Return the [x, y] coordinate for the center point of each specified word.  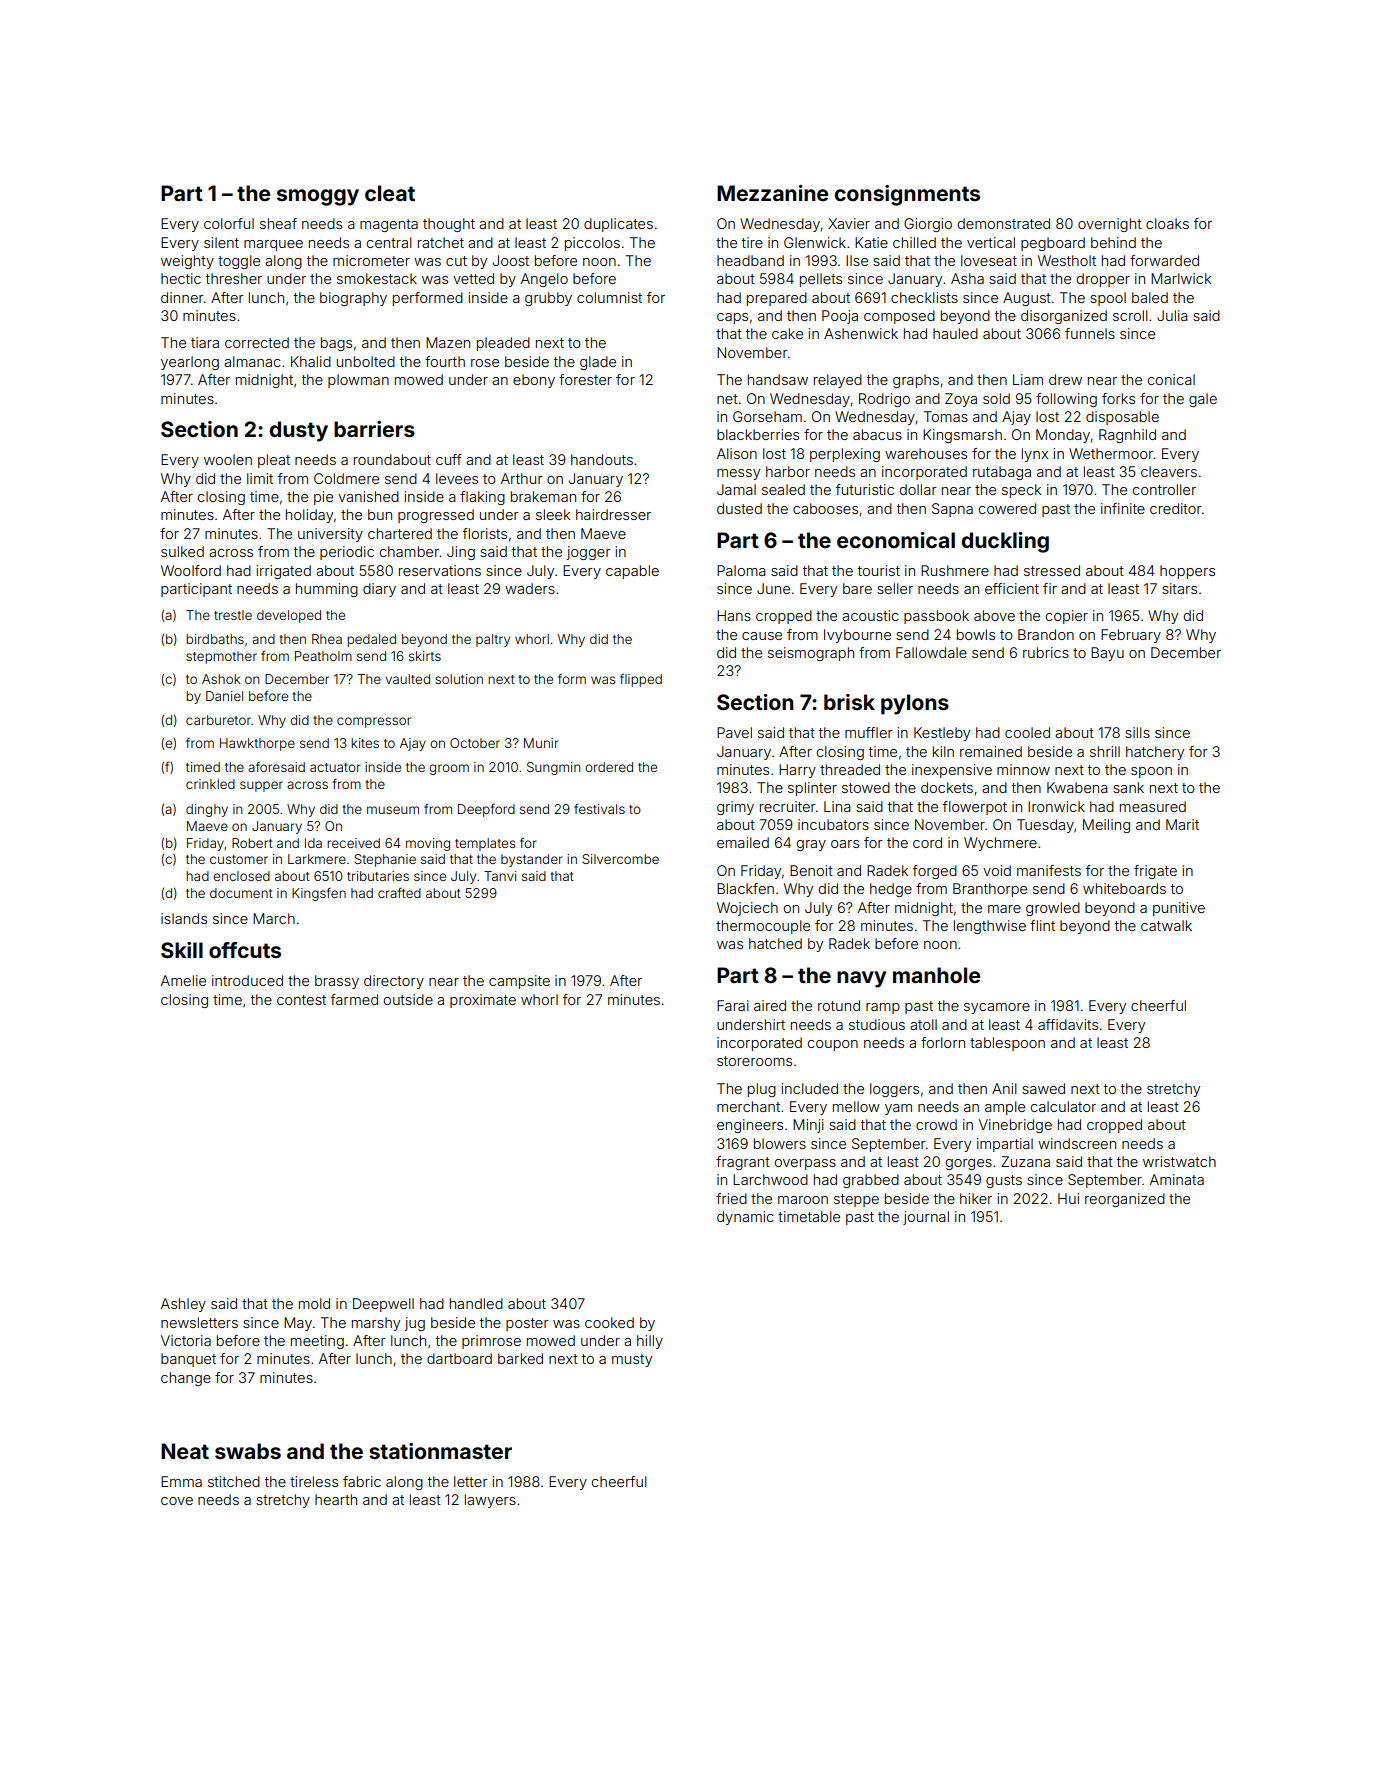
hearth [336, 1499]
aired [770, 1005]
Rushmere [955, 570]
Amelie [183, 980]
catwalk [1166, 925]
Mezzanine [772, 193]
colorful [229, 223]
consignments [907, 195]
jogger [589, 553]
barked [520, 1358]
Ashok [221, 679]
